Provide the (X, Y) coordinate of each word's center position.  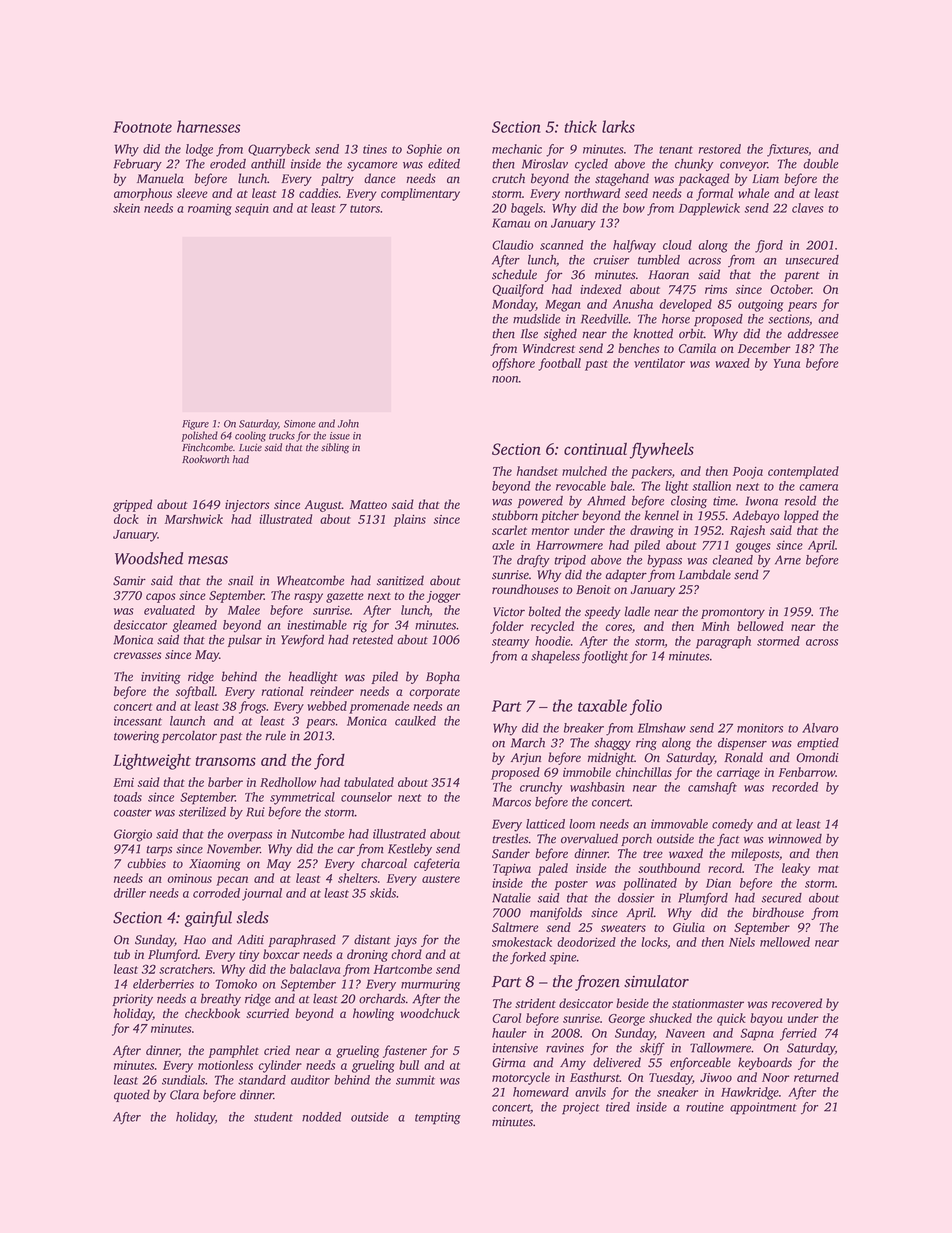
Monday (514, 305)
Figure (195, 425)
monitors (760, 728)
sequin (252, 209)
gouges (753, 548)
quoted (132, 1095)
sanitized (400, 580)
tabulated (369, 782)
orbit (691, 333)
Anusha (632, 304)
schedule (514, 274)
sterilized (202, 812)
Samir (129, 581)
